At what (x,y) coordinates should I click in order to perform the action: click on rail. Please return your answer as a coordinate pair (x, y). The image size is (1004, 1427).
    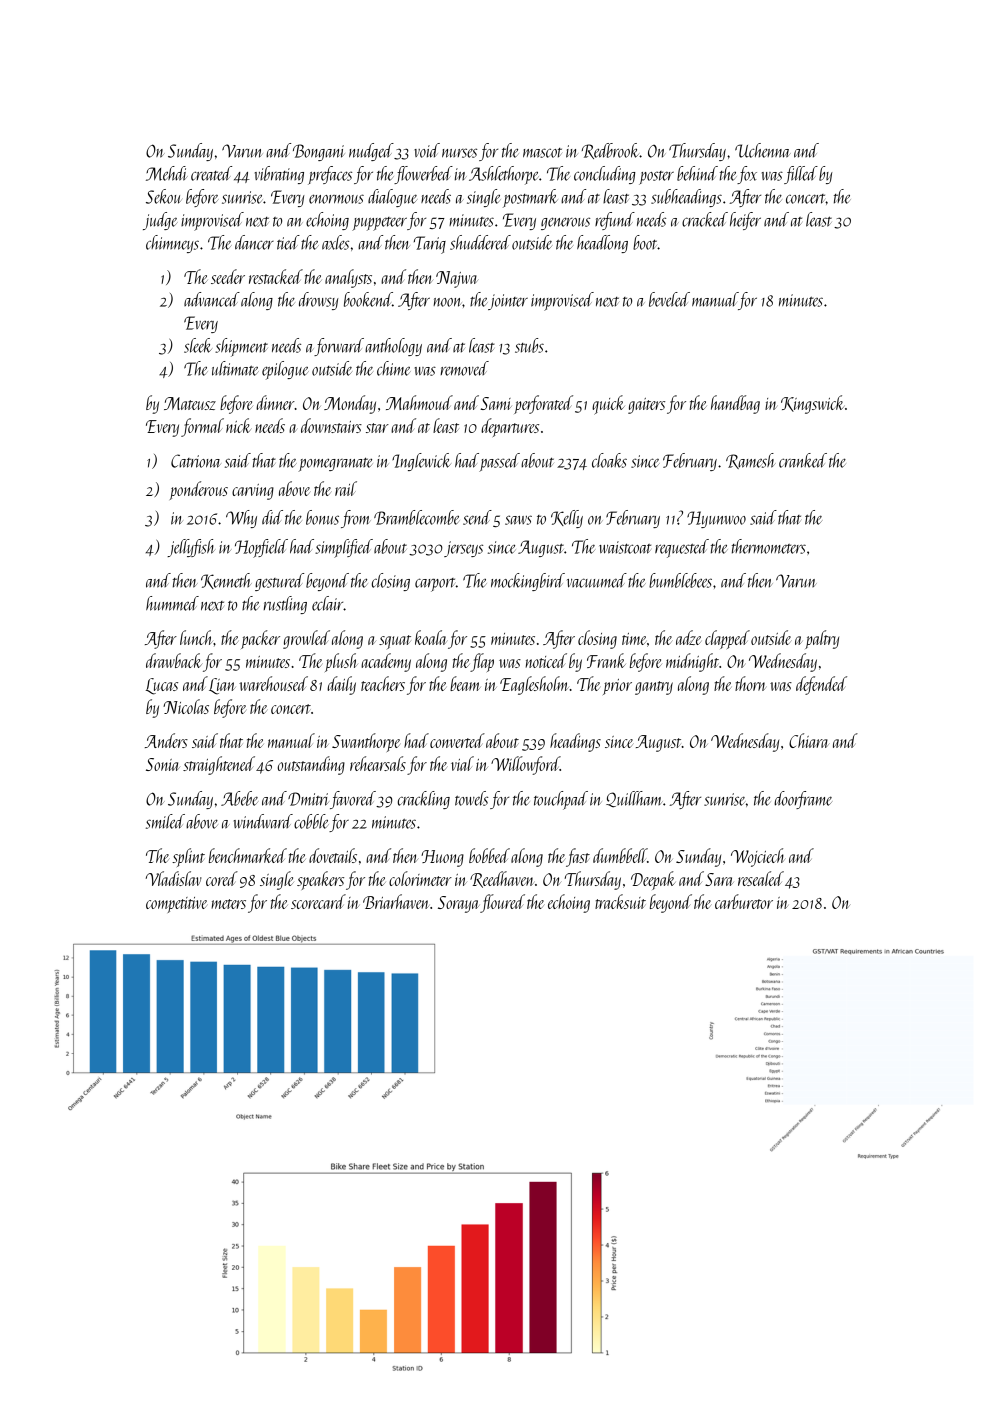
    Looking at the image, I should click on (346, 488).
